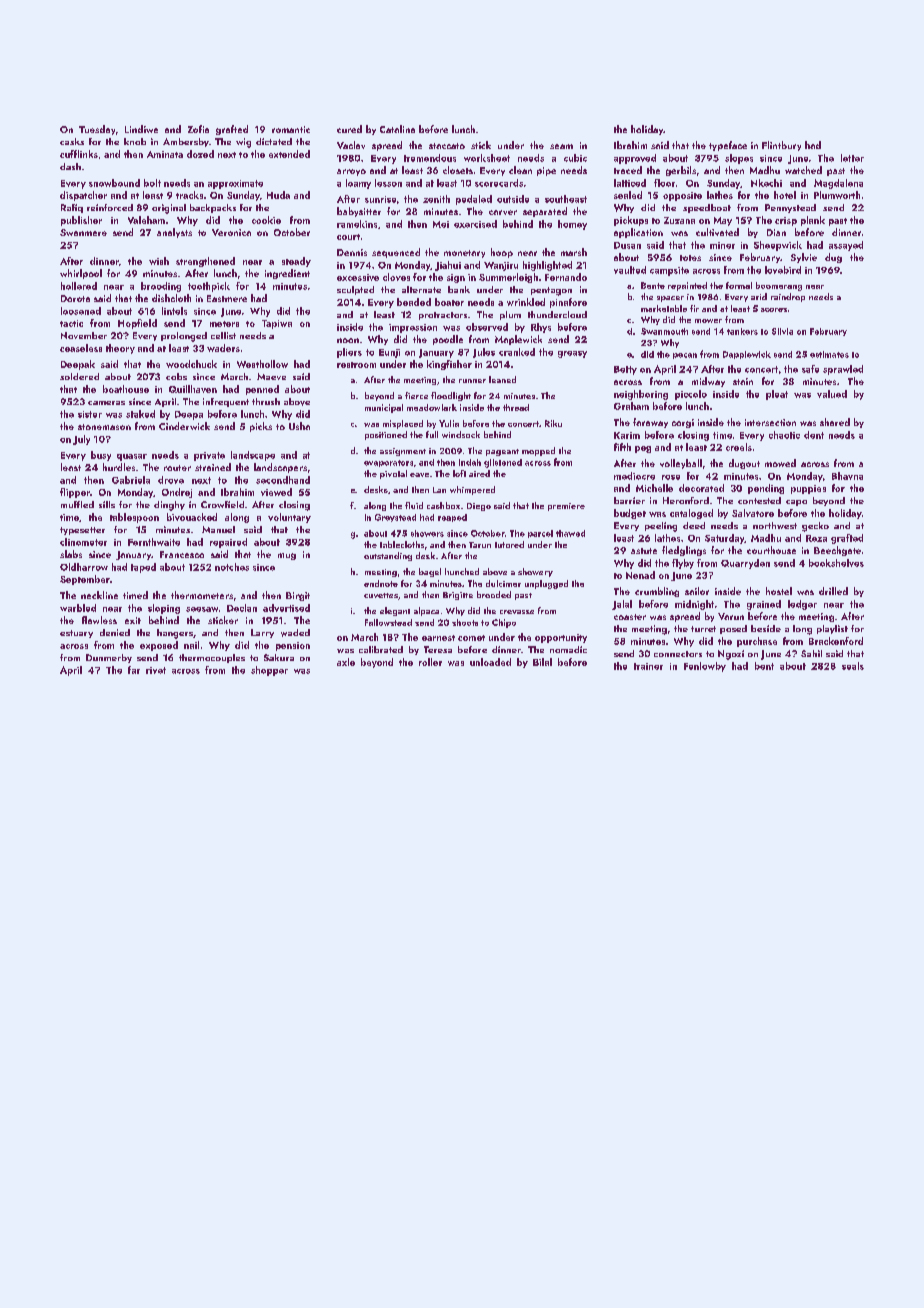  I want to click on estimates, so click(829, 354).
